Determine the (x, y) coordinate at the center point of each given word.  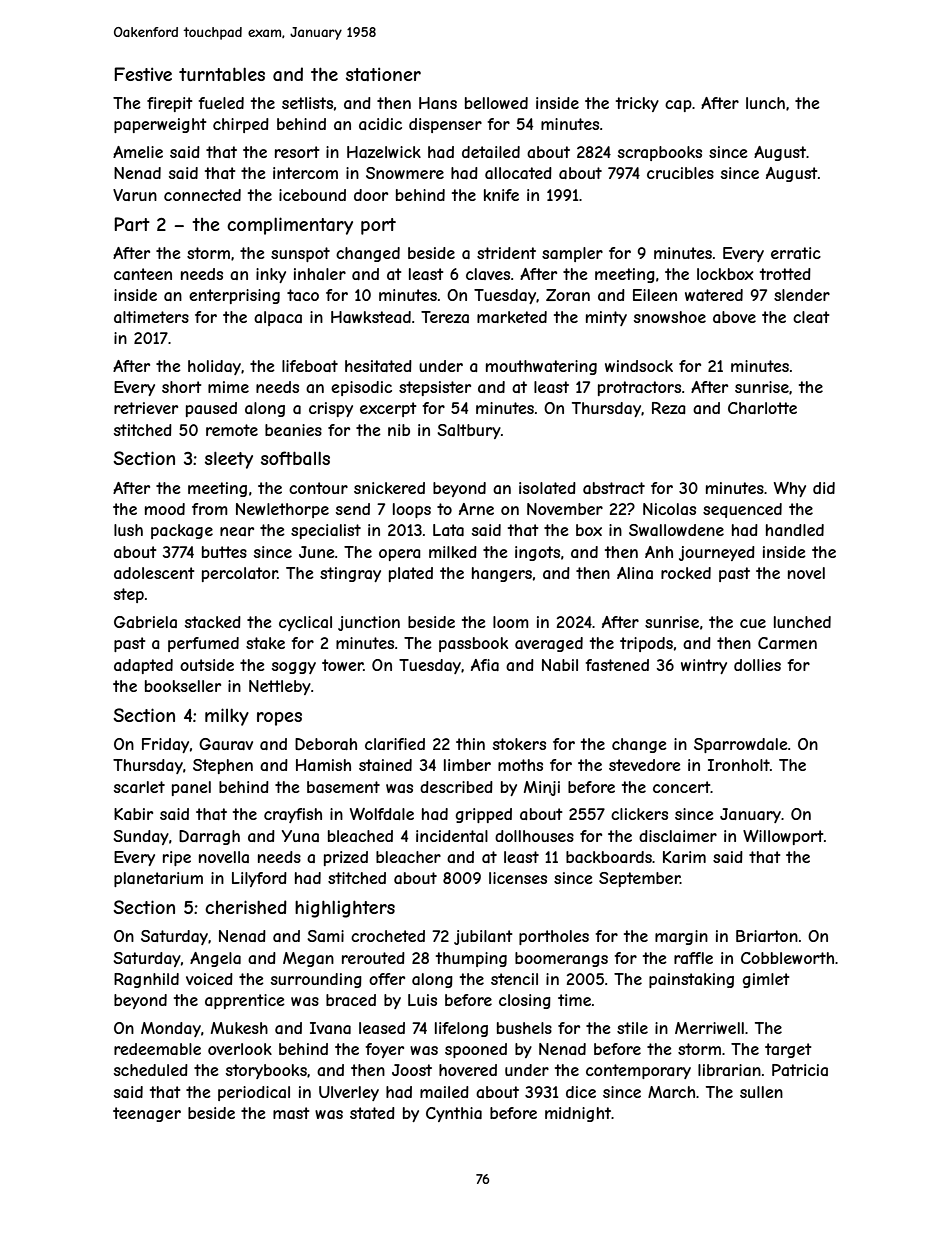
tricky (637, 104)
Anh (659, 552)
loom (511, 622)
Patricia (800, 1070)
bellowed (496, 103)
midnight (578, 1114)
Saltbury (469, 431)
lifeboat (310, 366)
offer (387, 979)
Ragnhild (146, 980)
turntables (222, 74)
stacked (213, 622)
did (824, 488)
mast (291, 1113)
